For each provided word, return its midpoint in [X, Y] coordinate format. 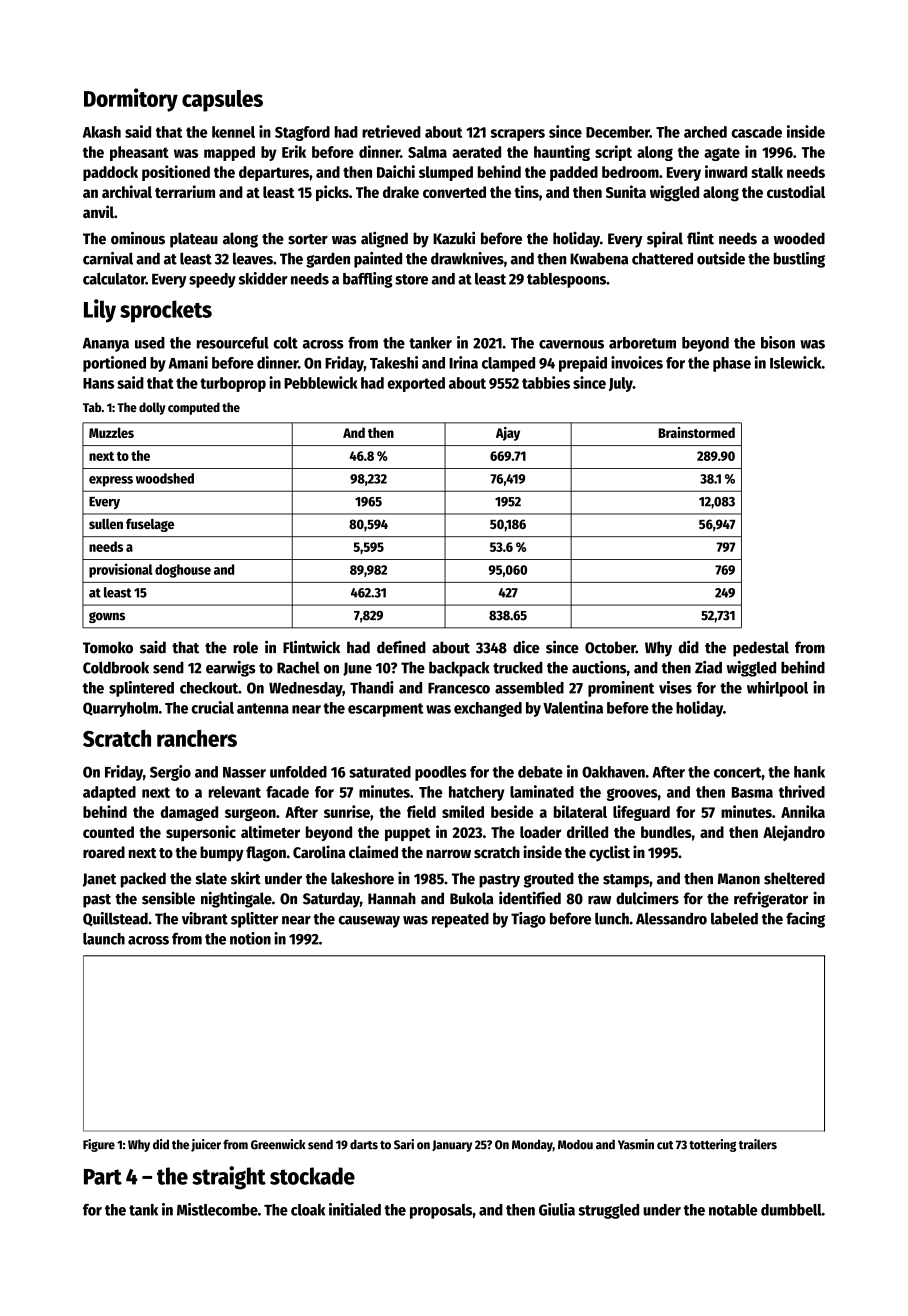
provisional [121, 570]
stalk [767, 172]
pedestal [761, 649]
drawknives [467, 258]
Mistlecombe [217, 1209]
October [610, 647]
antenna [263, 708]
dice [526, 647]
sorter [308, 239]
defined [401, 647]
